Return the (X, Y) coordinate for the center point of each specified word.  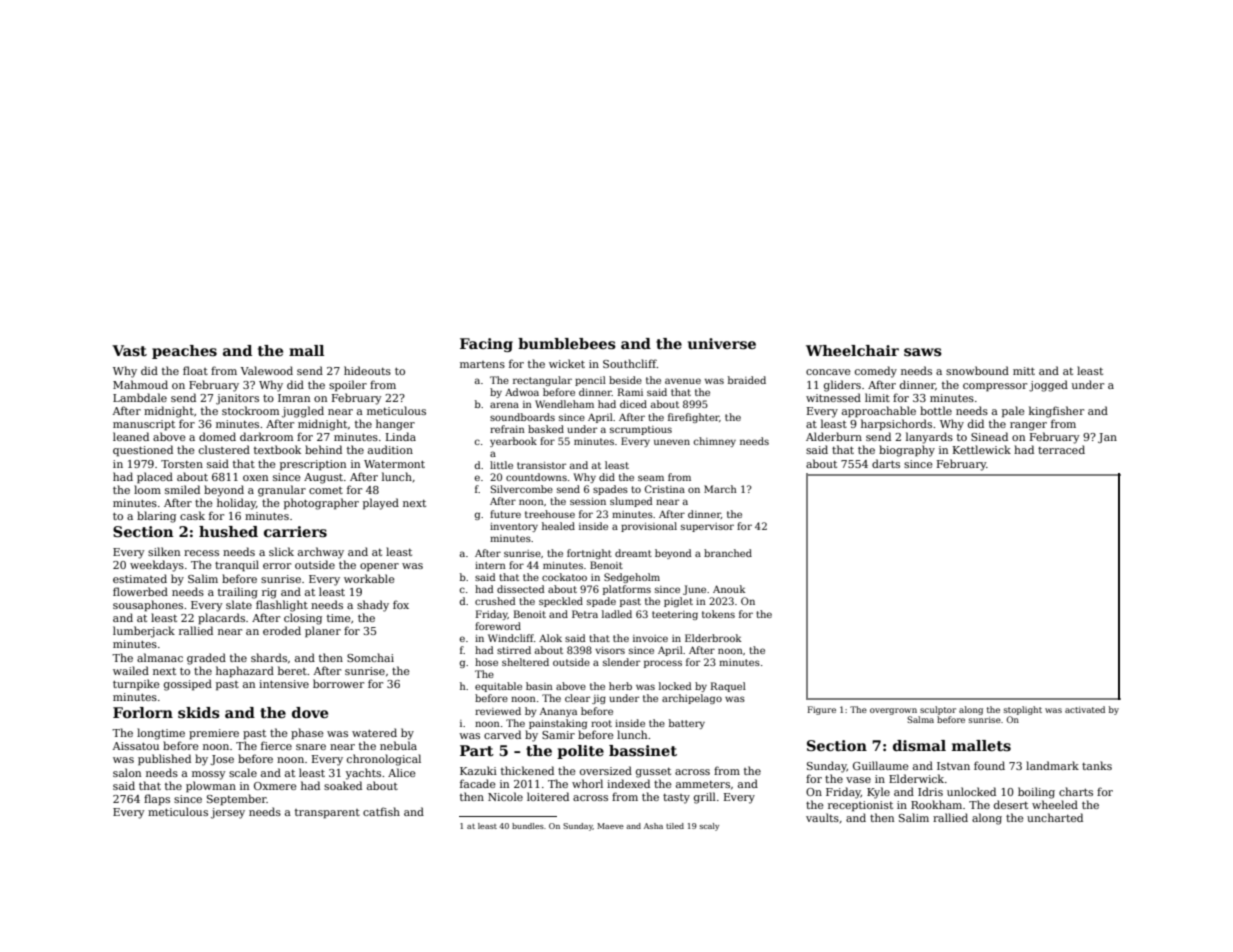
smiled (182, 489)
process (663, 664)
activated (1085, 709)
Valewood (266, 370)
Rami (630, 392)
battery (687, 724)
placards (221, 619)
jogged (1048, 386)
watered (374, 732)
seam (651, 478)
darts (886, 463)
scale (243, 772)
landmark (1052, 765)
